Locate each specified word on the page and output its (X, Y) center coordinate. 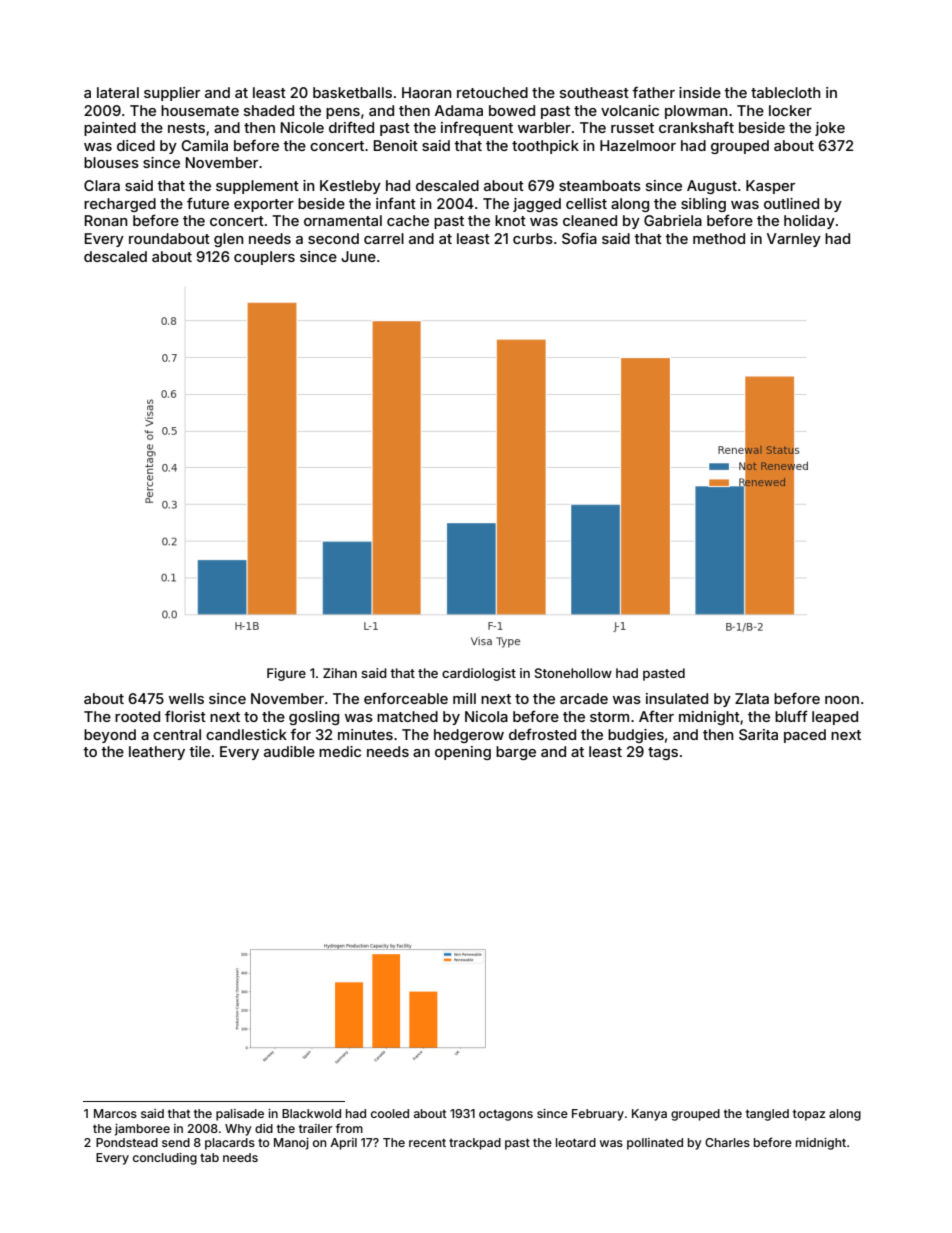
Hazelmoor (638, 145)
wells (186, 698)
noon (842, 700)
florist (185, 716)
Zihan (340, 673)
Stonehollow (573, 673)
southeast (594, 92)
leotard (576, 1142)
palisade (240, 1115)
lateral (118, 92)
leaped (835, 718)
